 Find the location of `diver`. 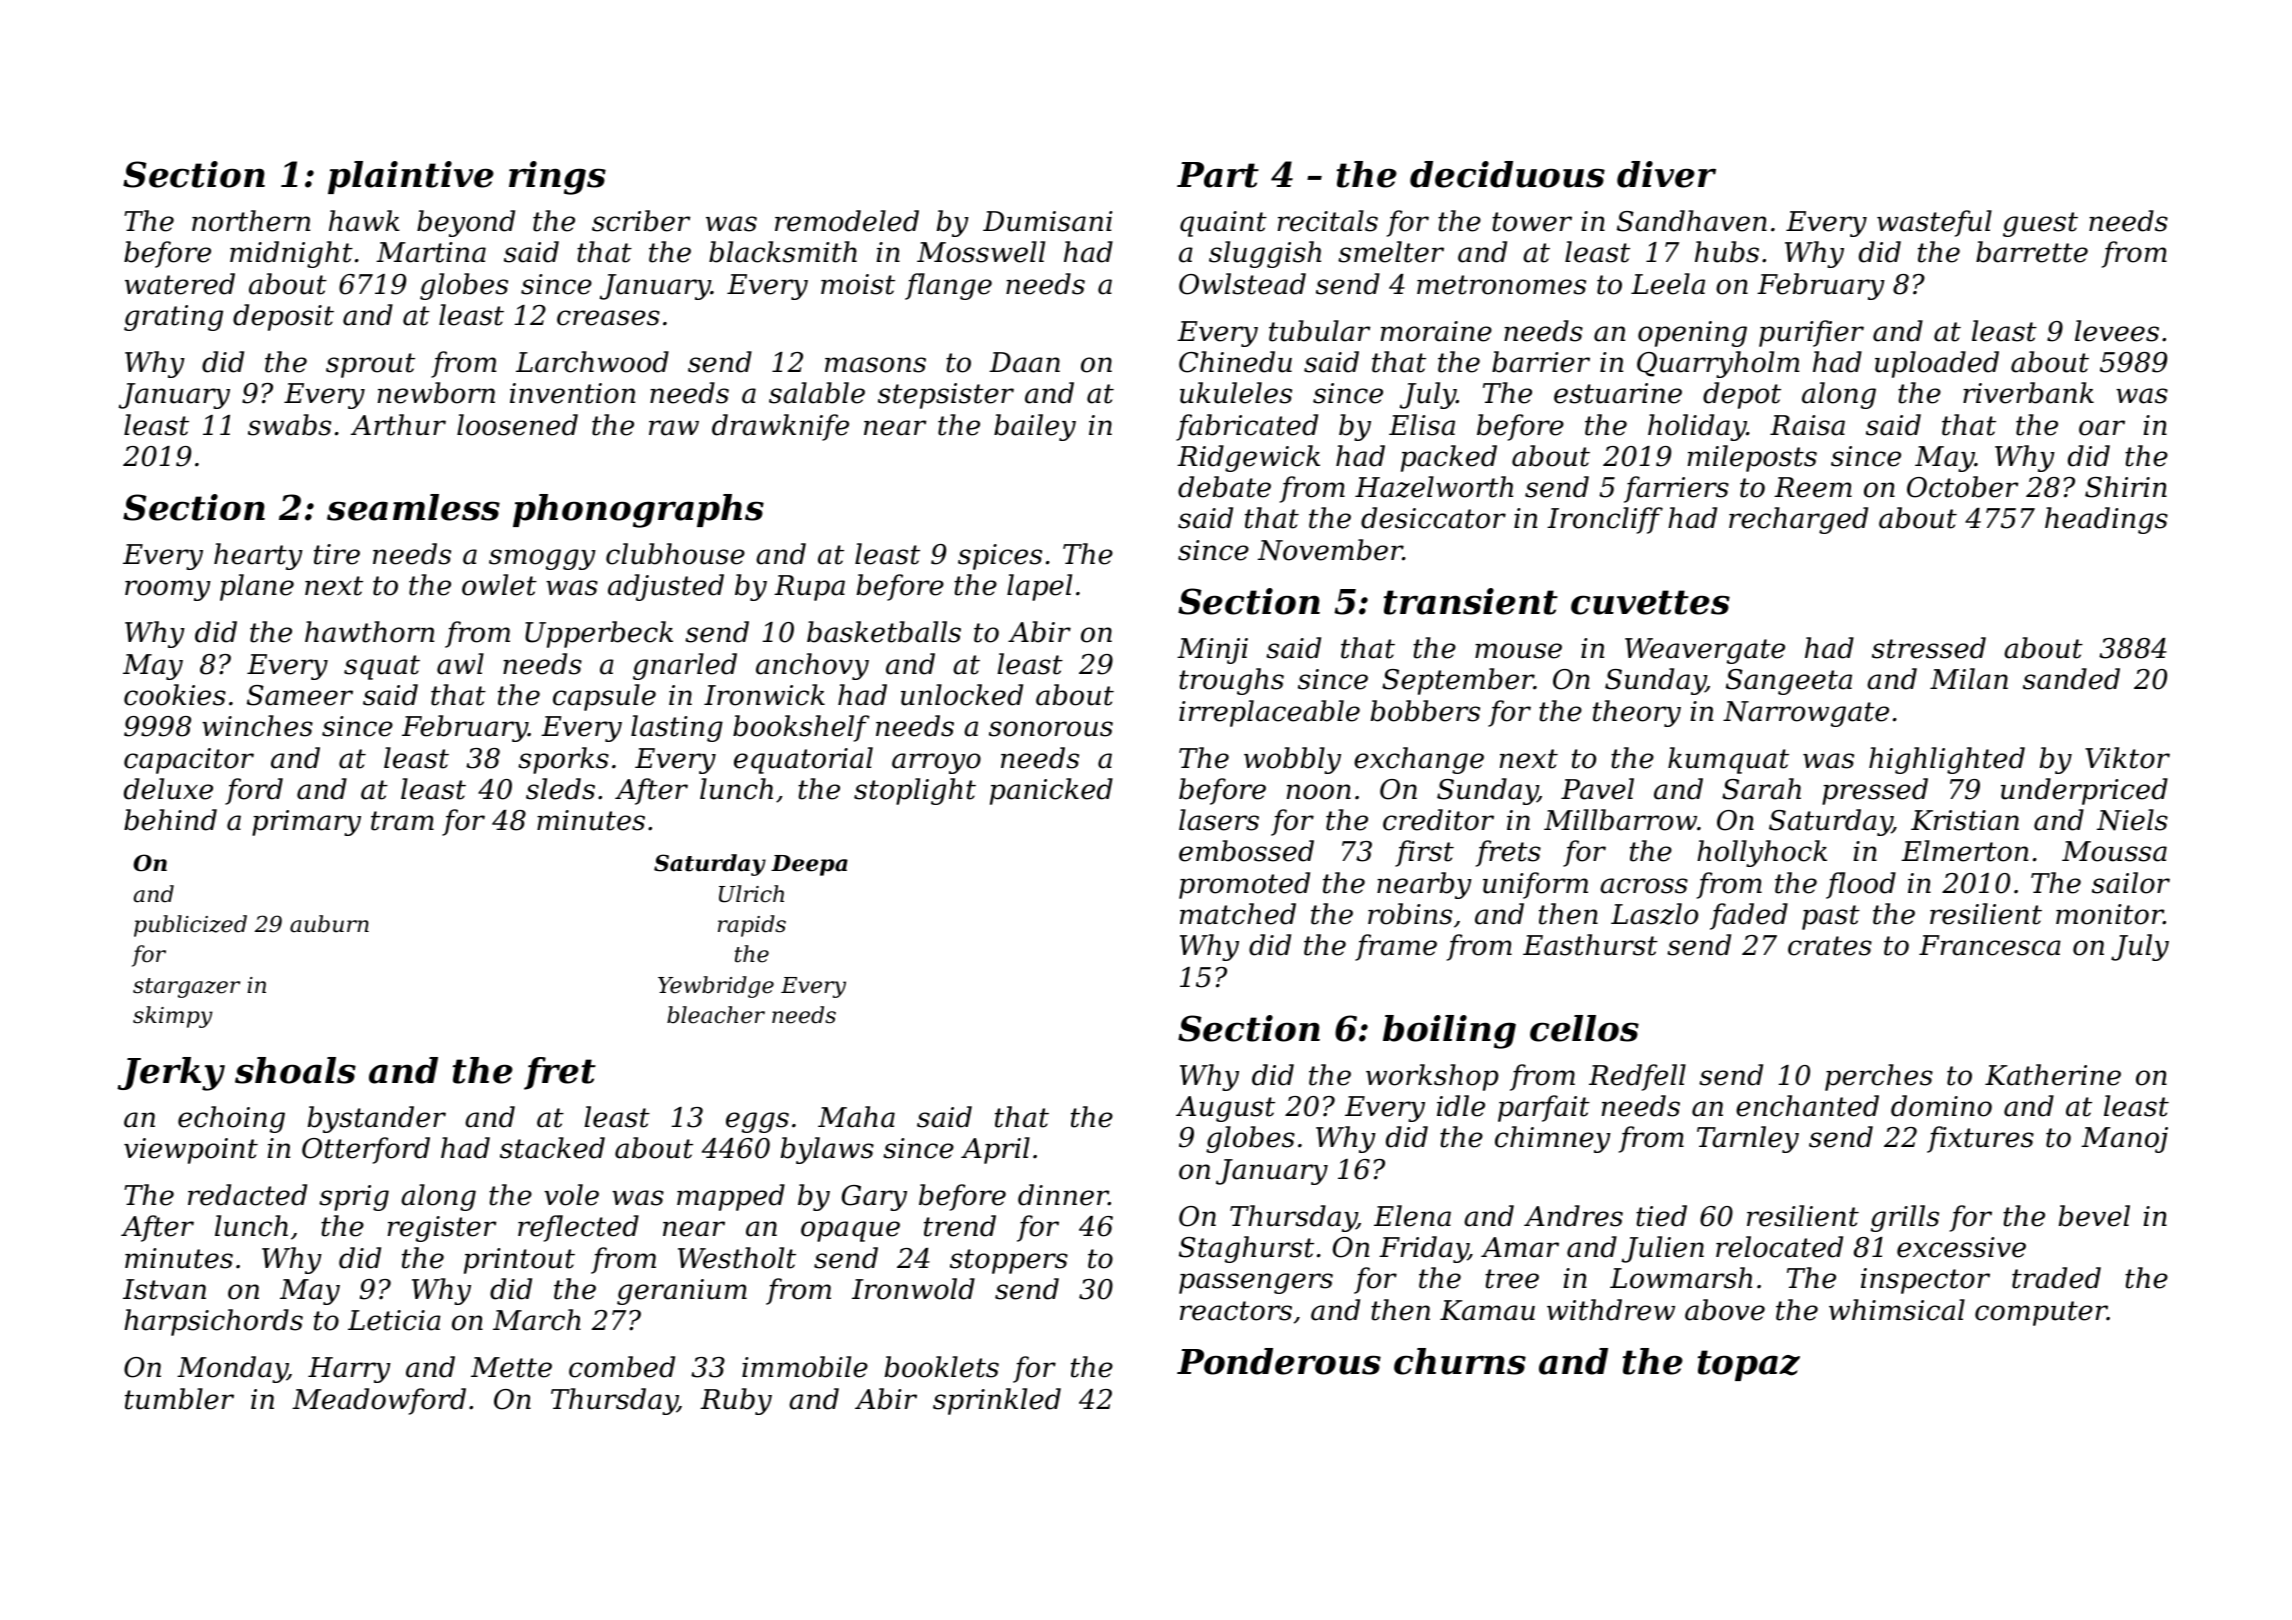

diver is located at coordinates (1666, 174).
